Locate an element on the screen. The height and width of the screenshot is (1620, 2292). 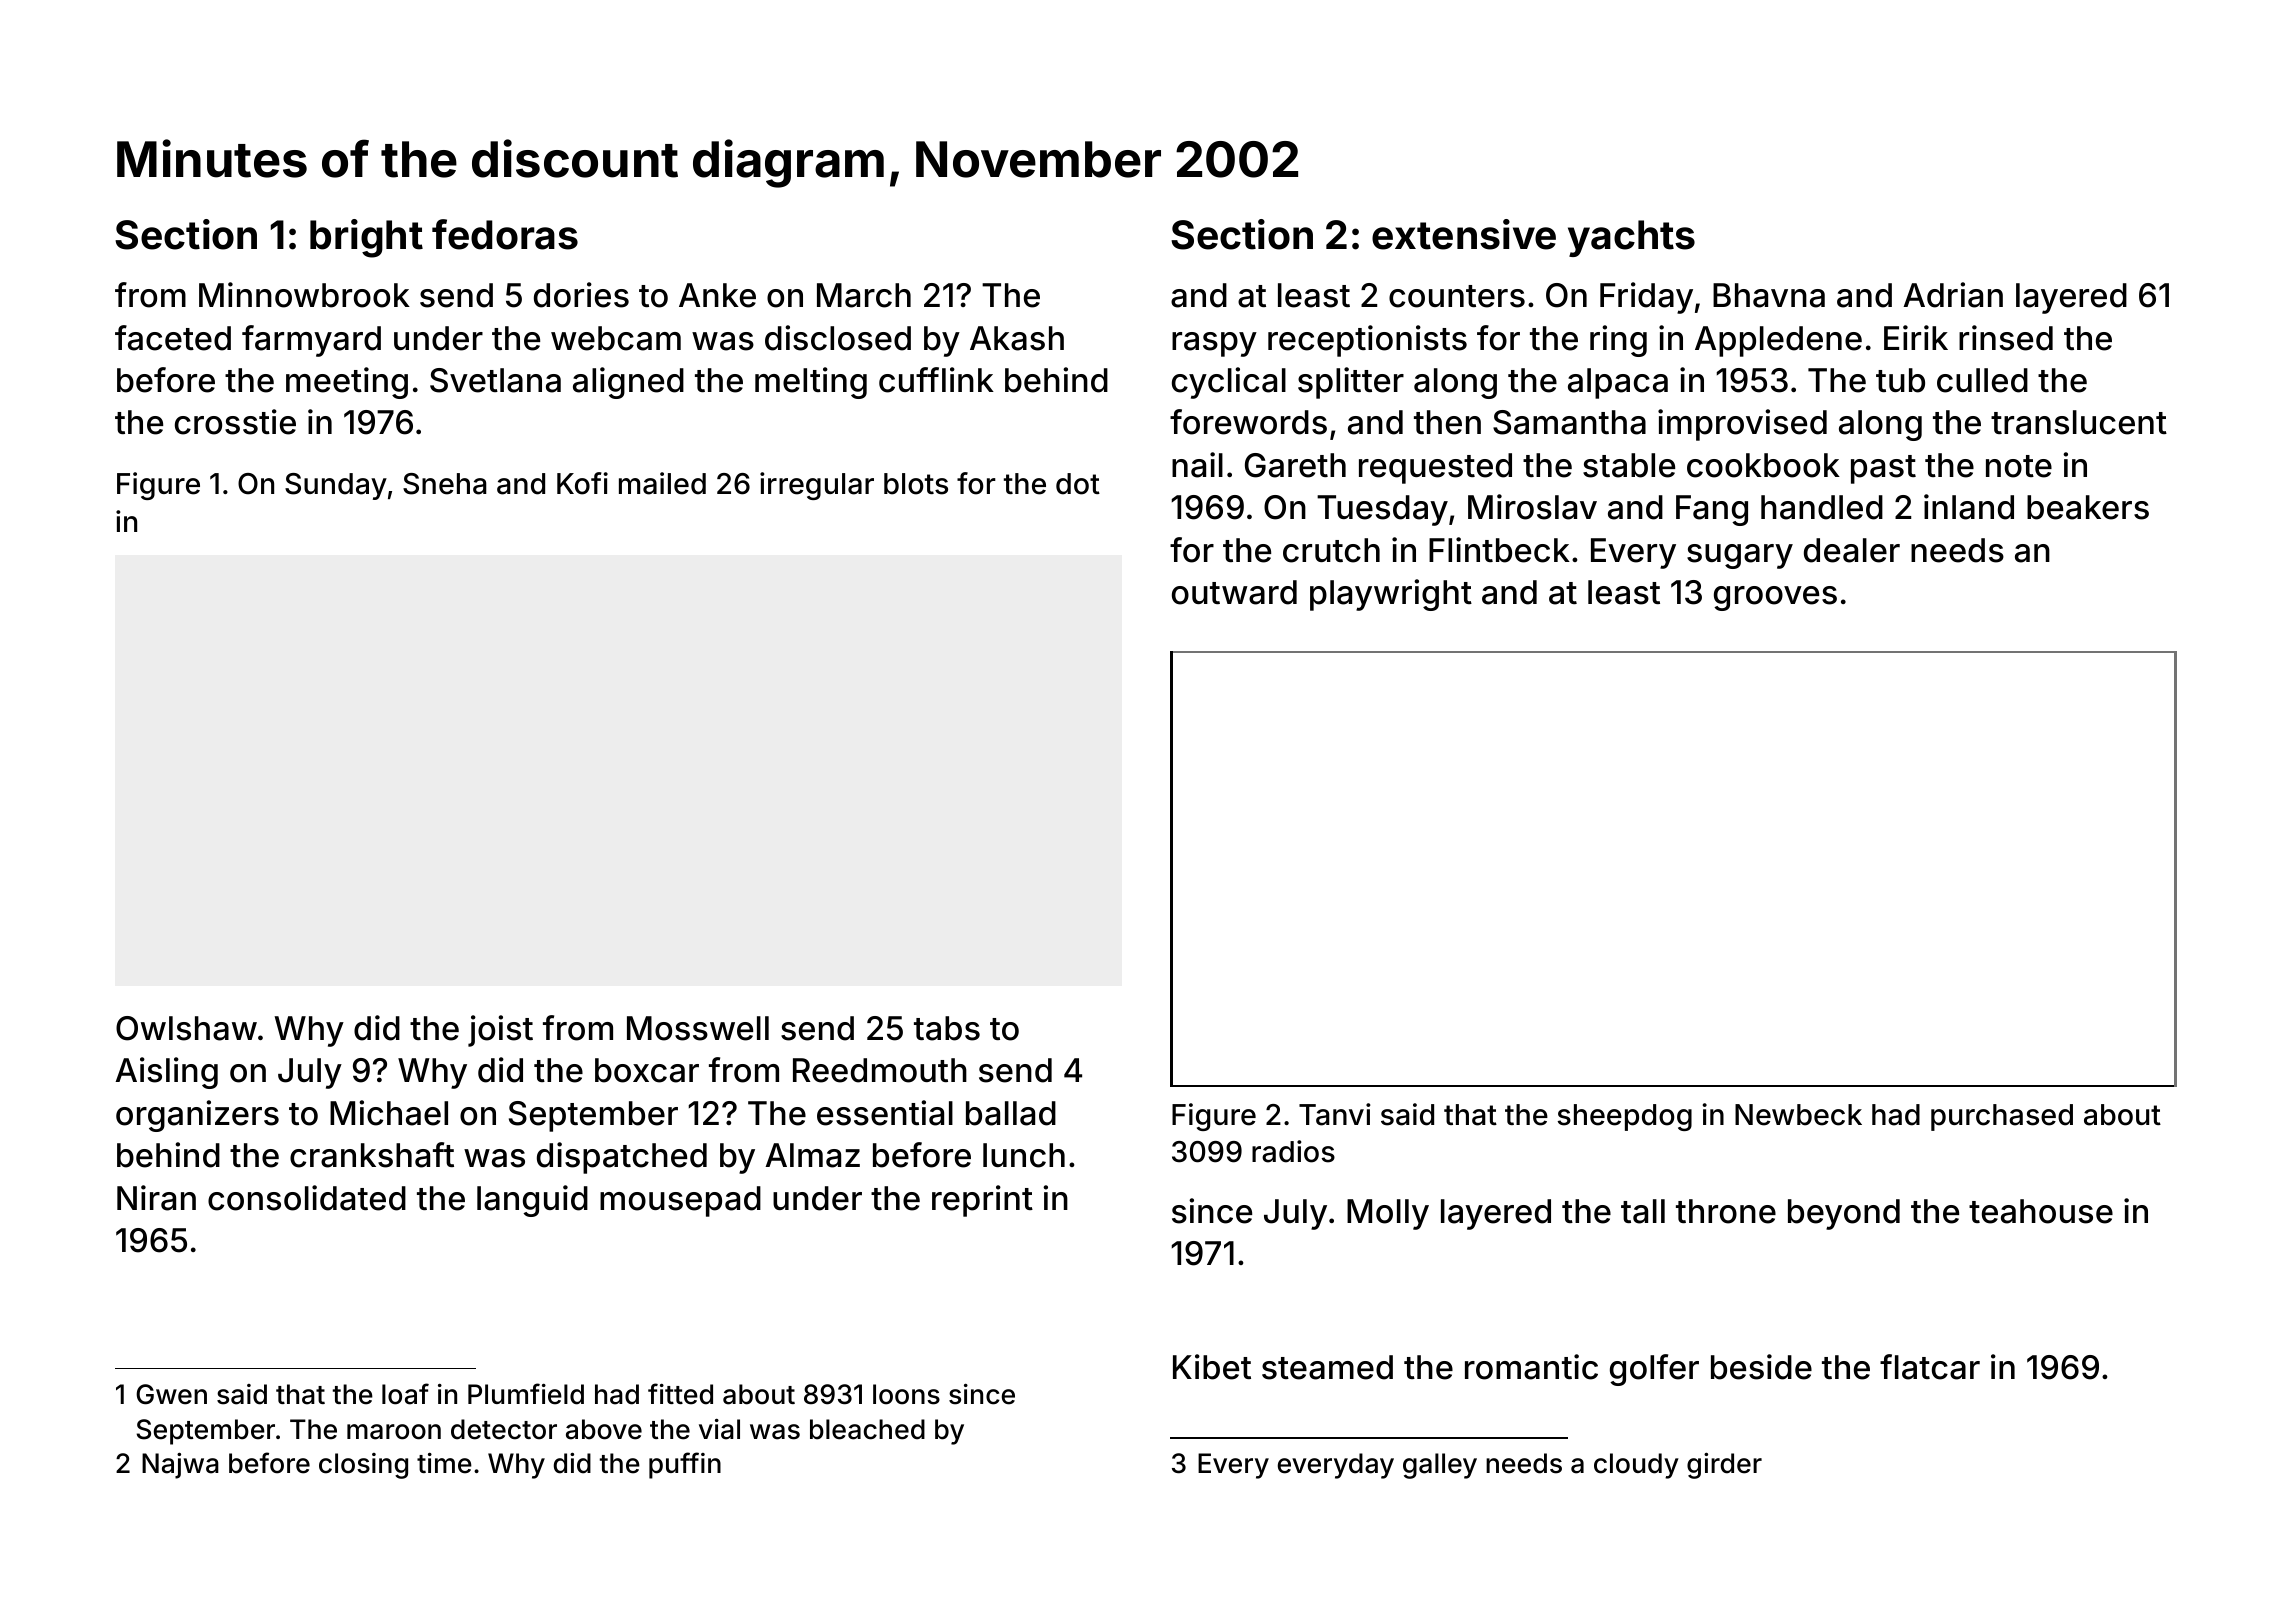
Adrian is located at coordinates (1953, 295).
